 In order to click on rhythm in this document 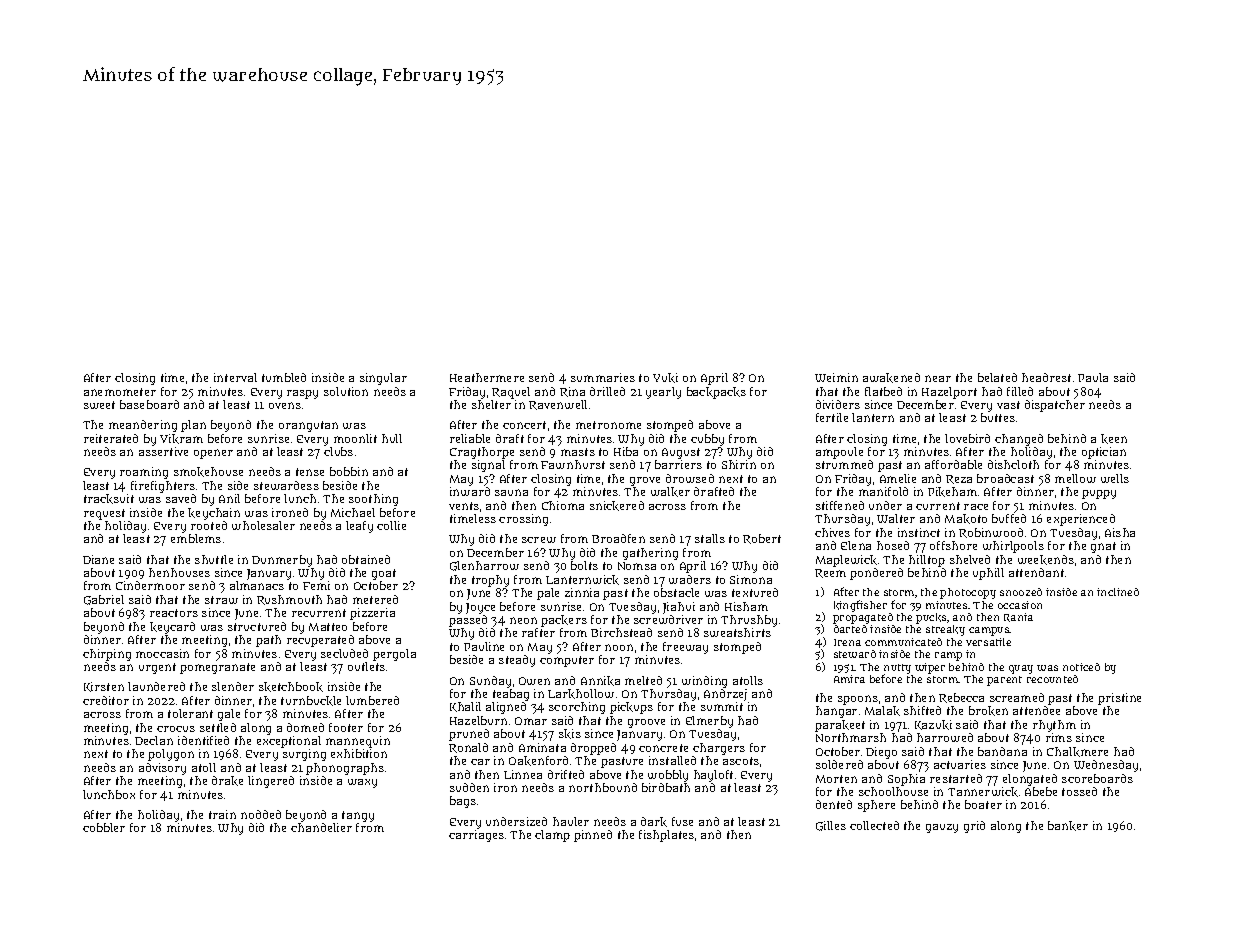, I will do `click(1054, 726)`.
